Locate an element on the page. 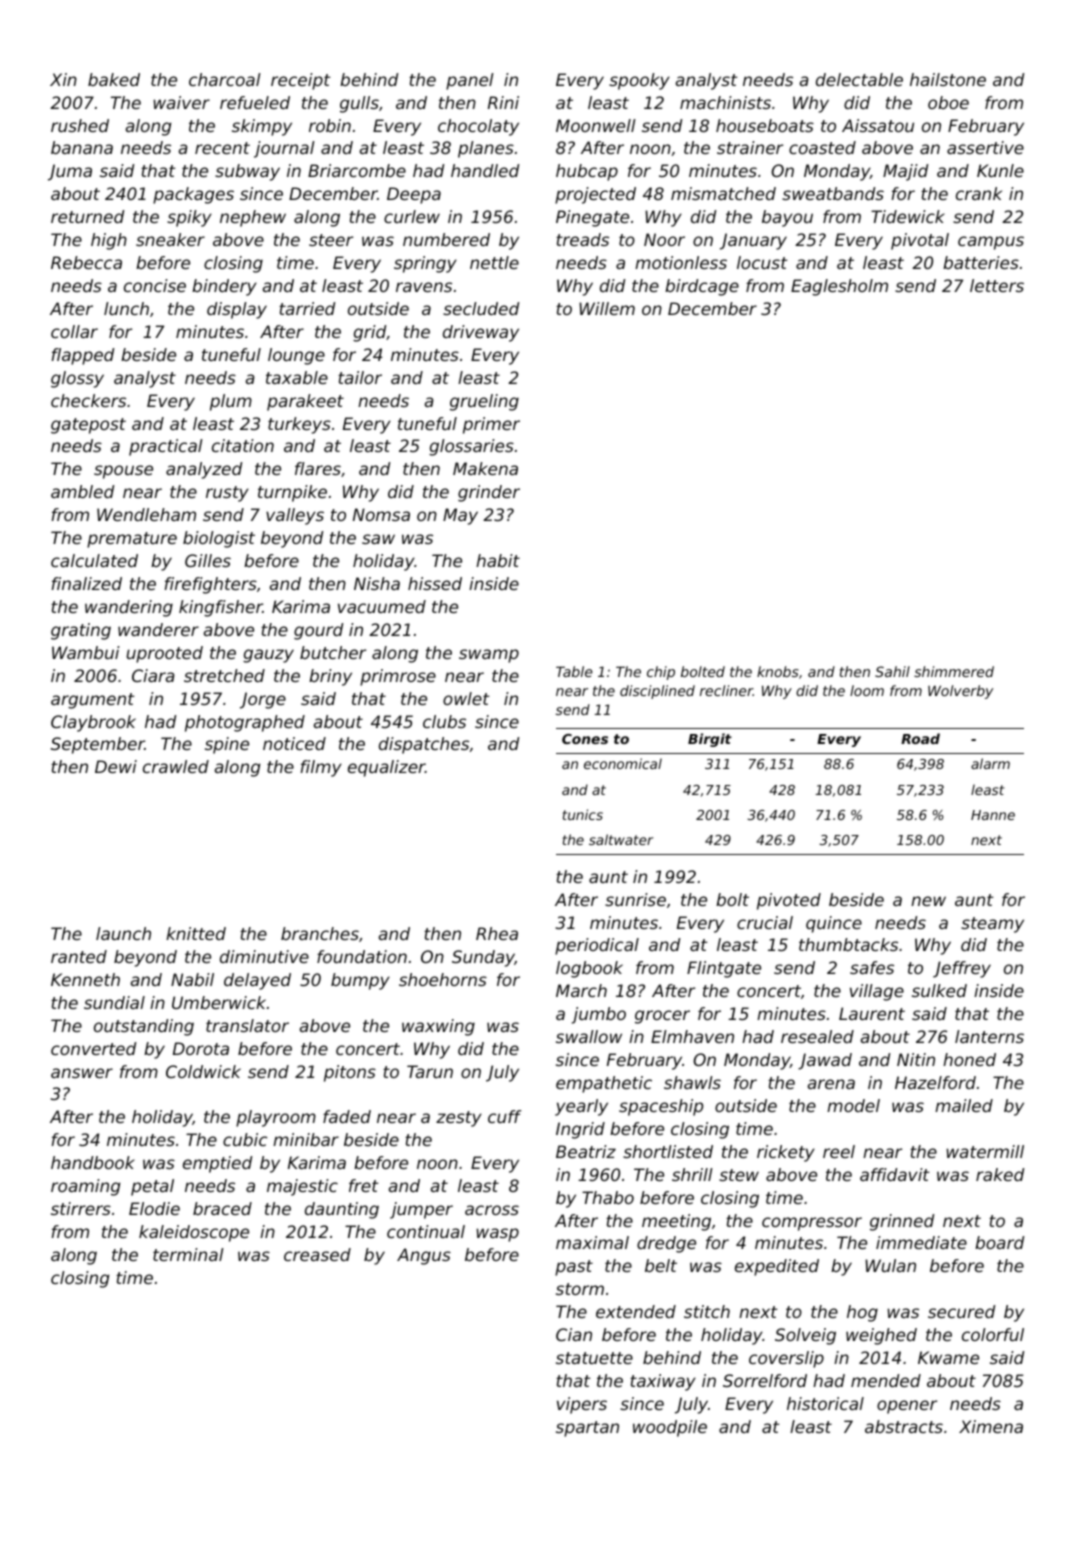 The width and height of the page is (1075, 1556). woodpile is located at coordinates (670, 1428).
